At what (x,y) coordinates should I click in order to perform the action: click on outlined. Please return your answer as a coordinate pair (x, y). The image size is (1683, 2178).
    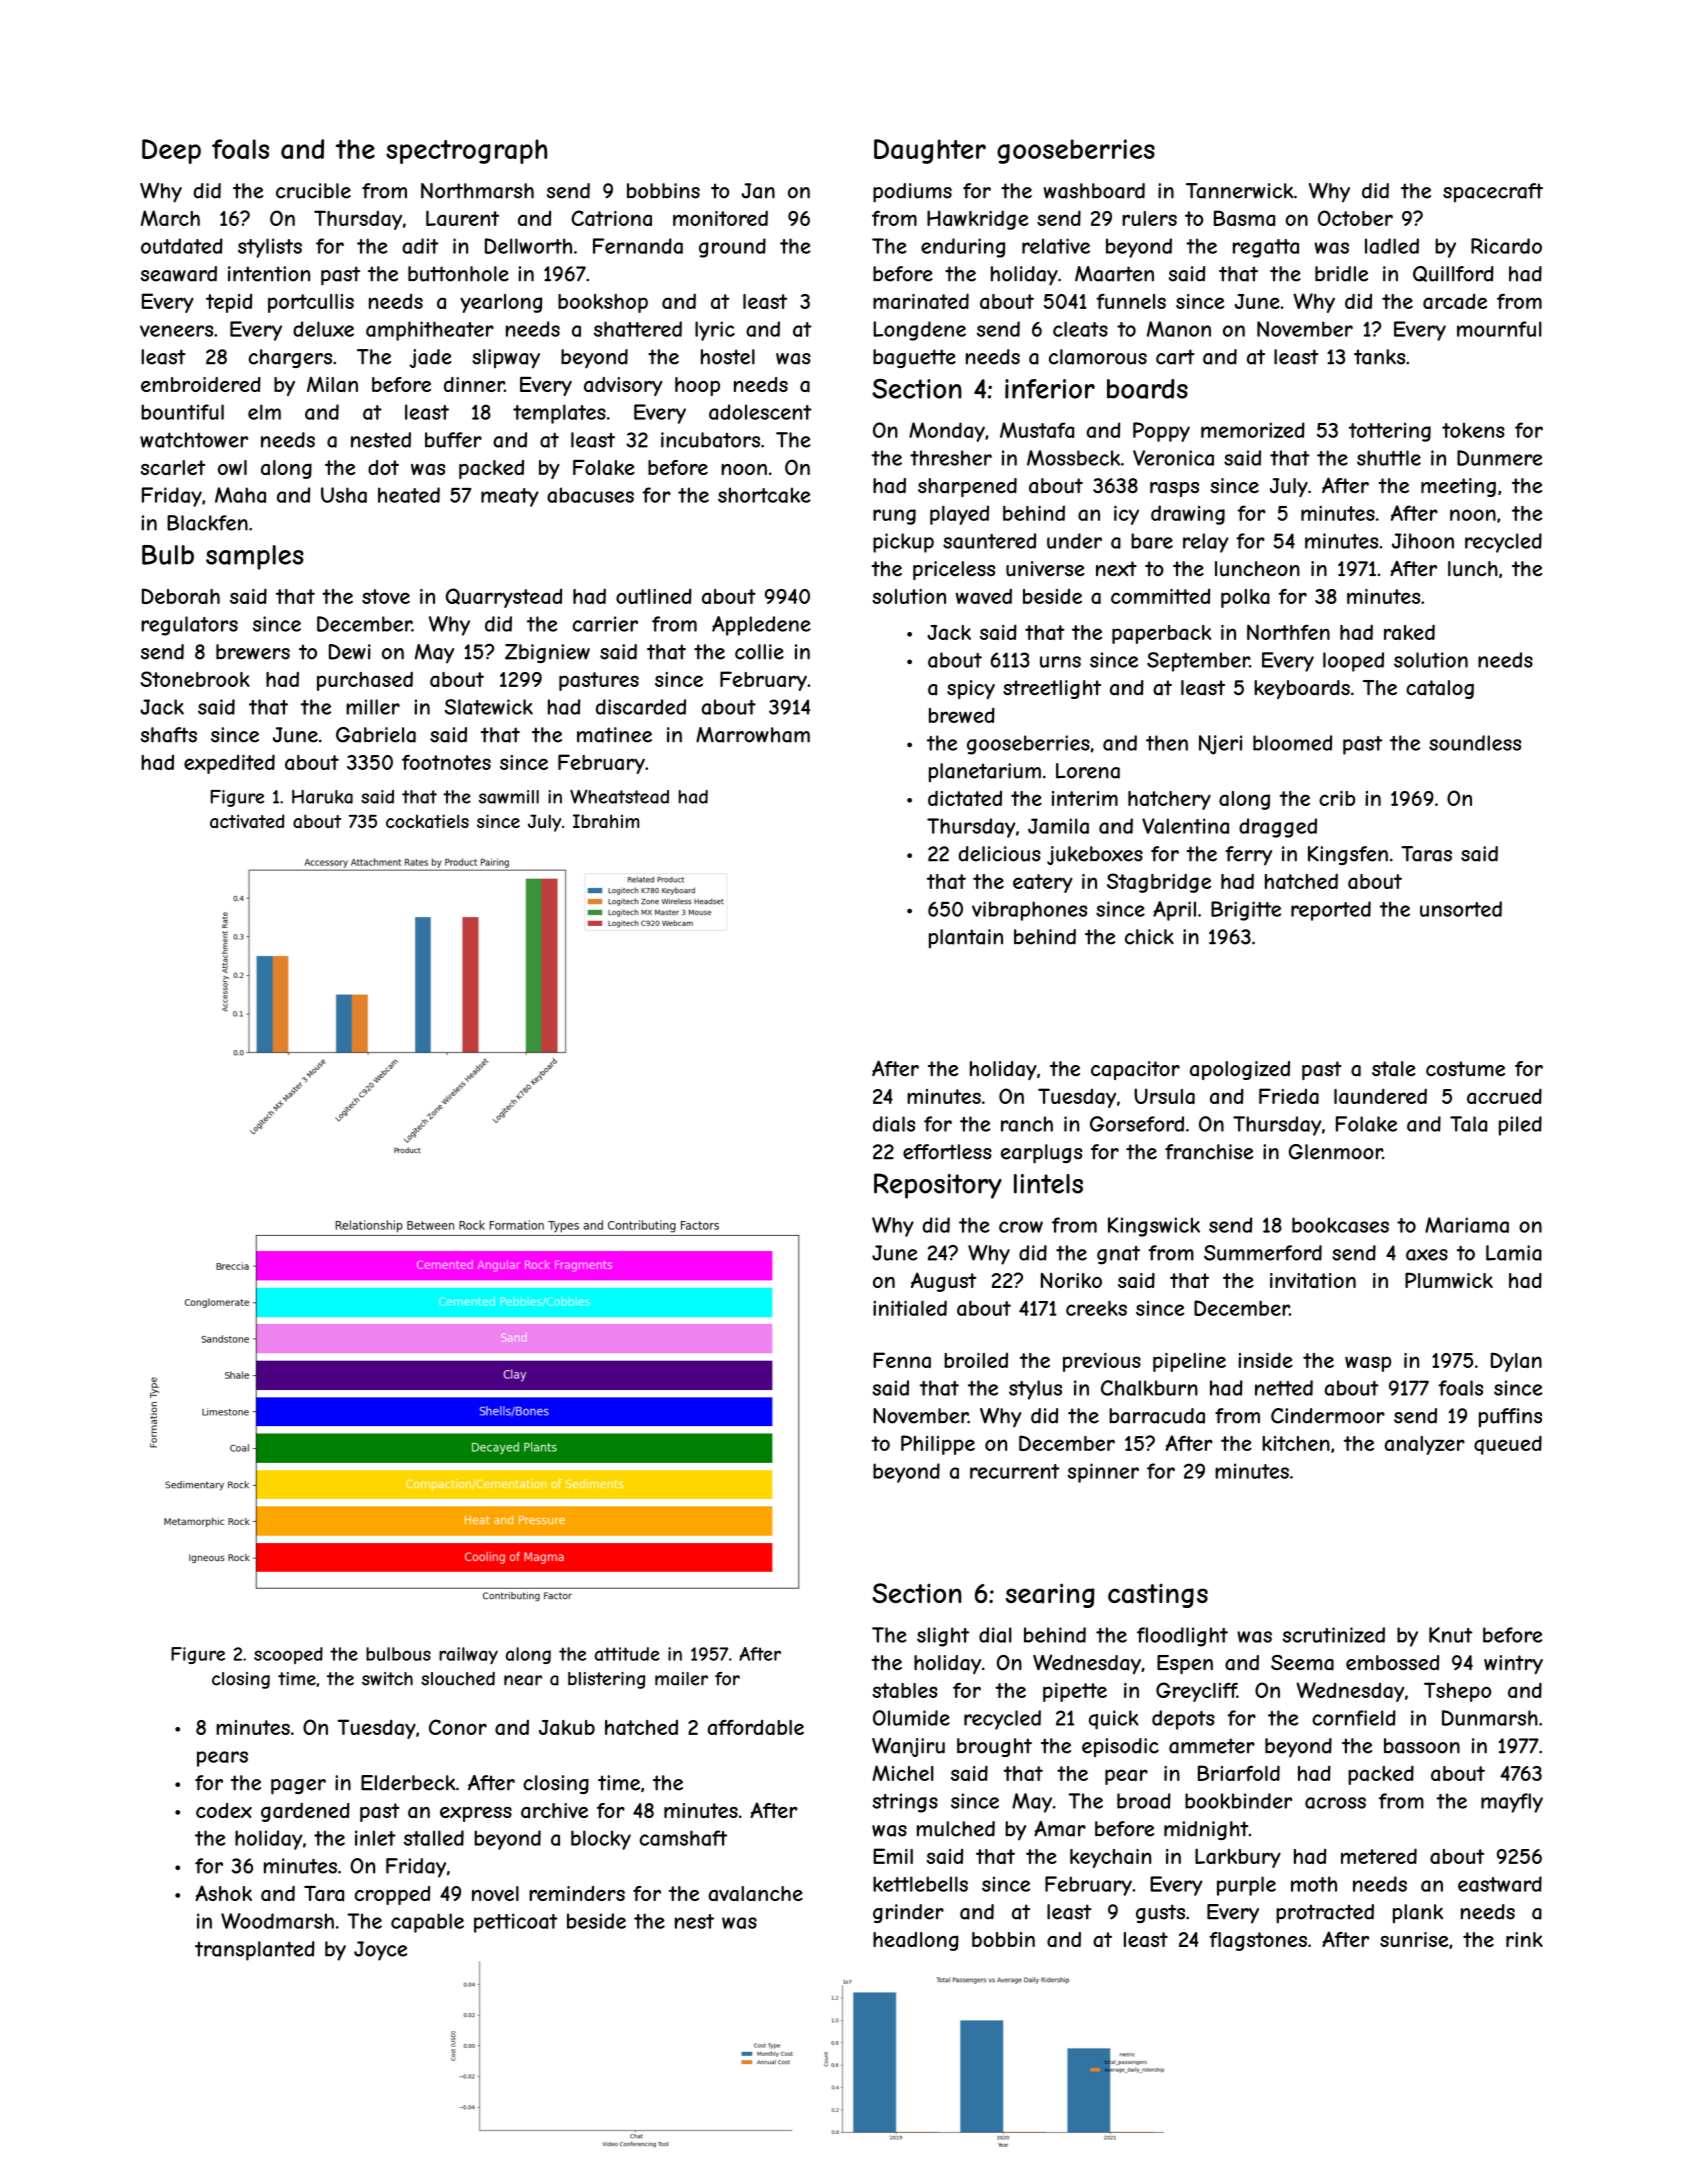
    Looking at the image, I should click on (654, 596).
